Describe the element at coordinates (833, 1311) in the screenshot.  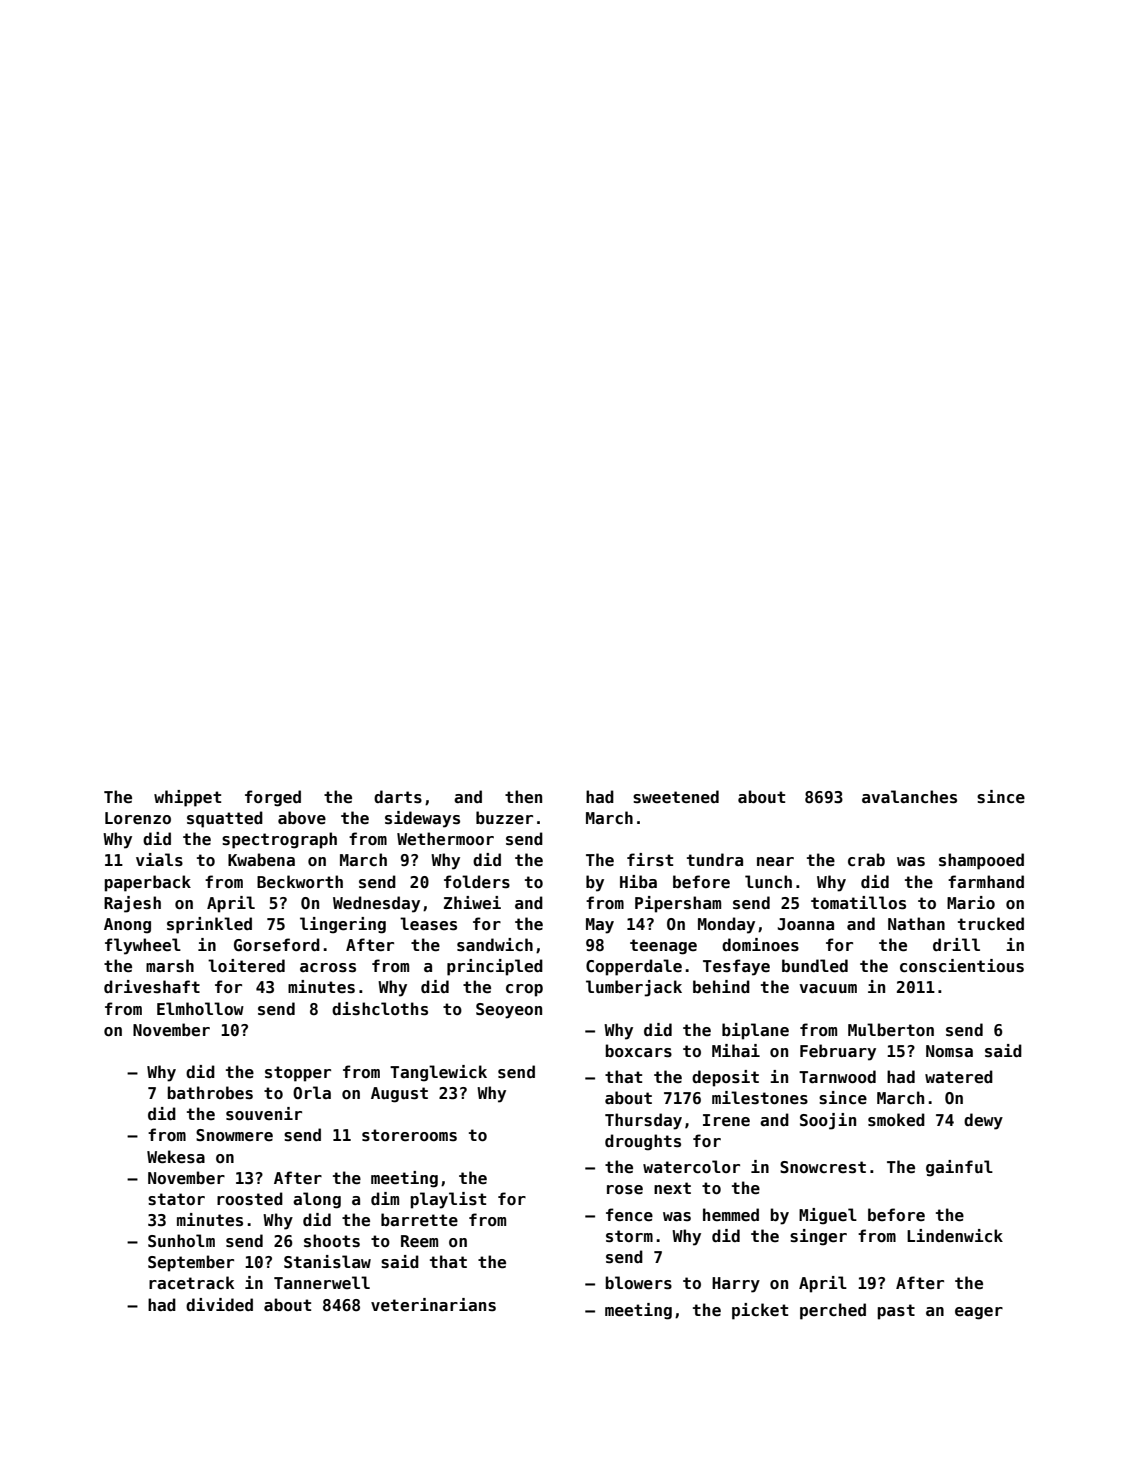
I see `perched` at that location.
